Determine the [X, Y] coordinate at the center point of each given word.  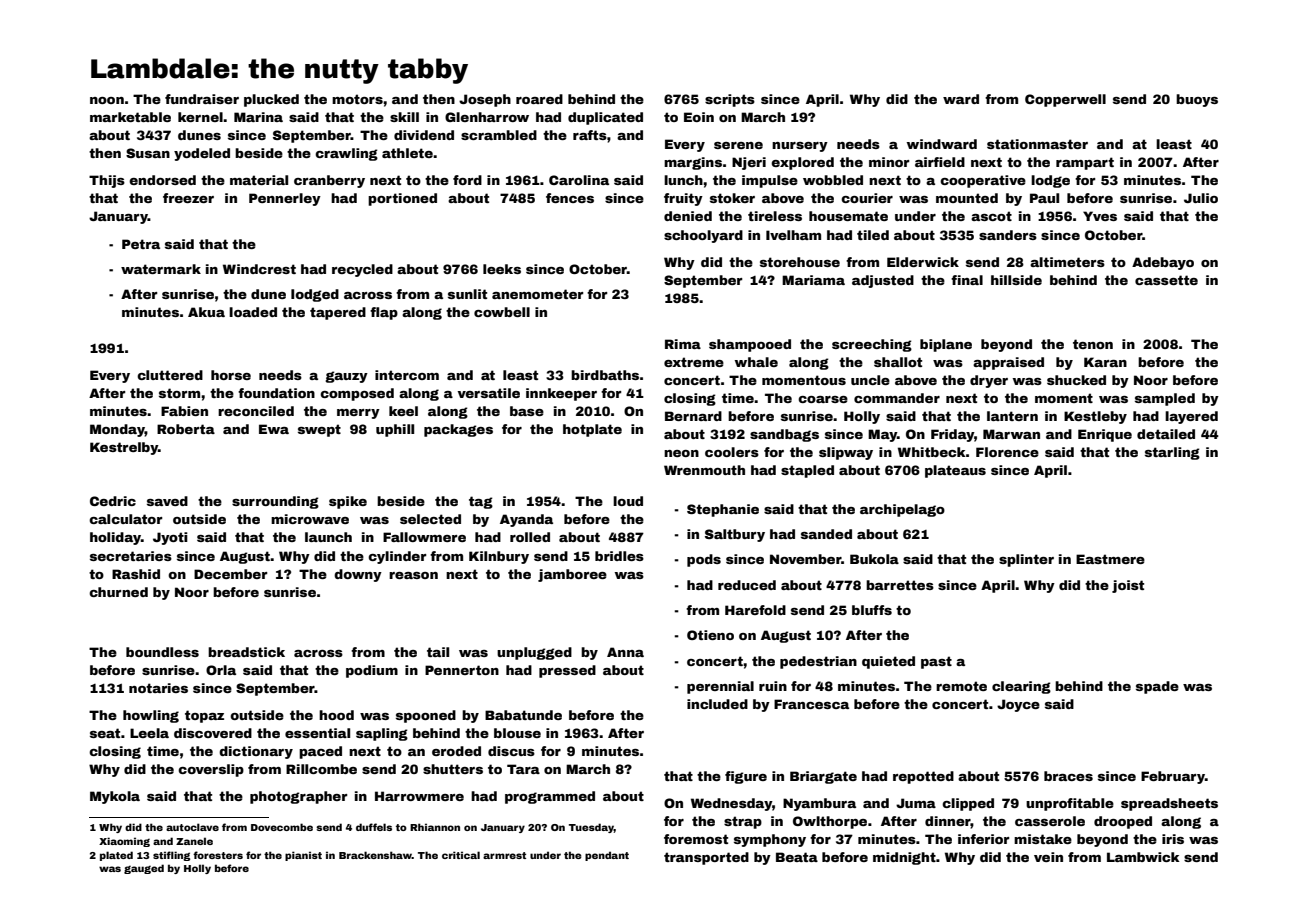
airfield [940, 162]
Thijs [107, 181]
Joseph [485, 100]
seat [105, 733]
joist [1128, 586]
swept [319, 430]
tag [481, 502]
